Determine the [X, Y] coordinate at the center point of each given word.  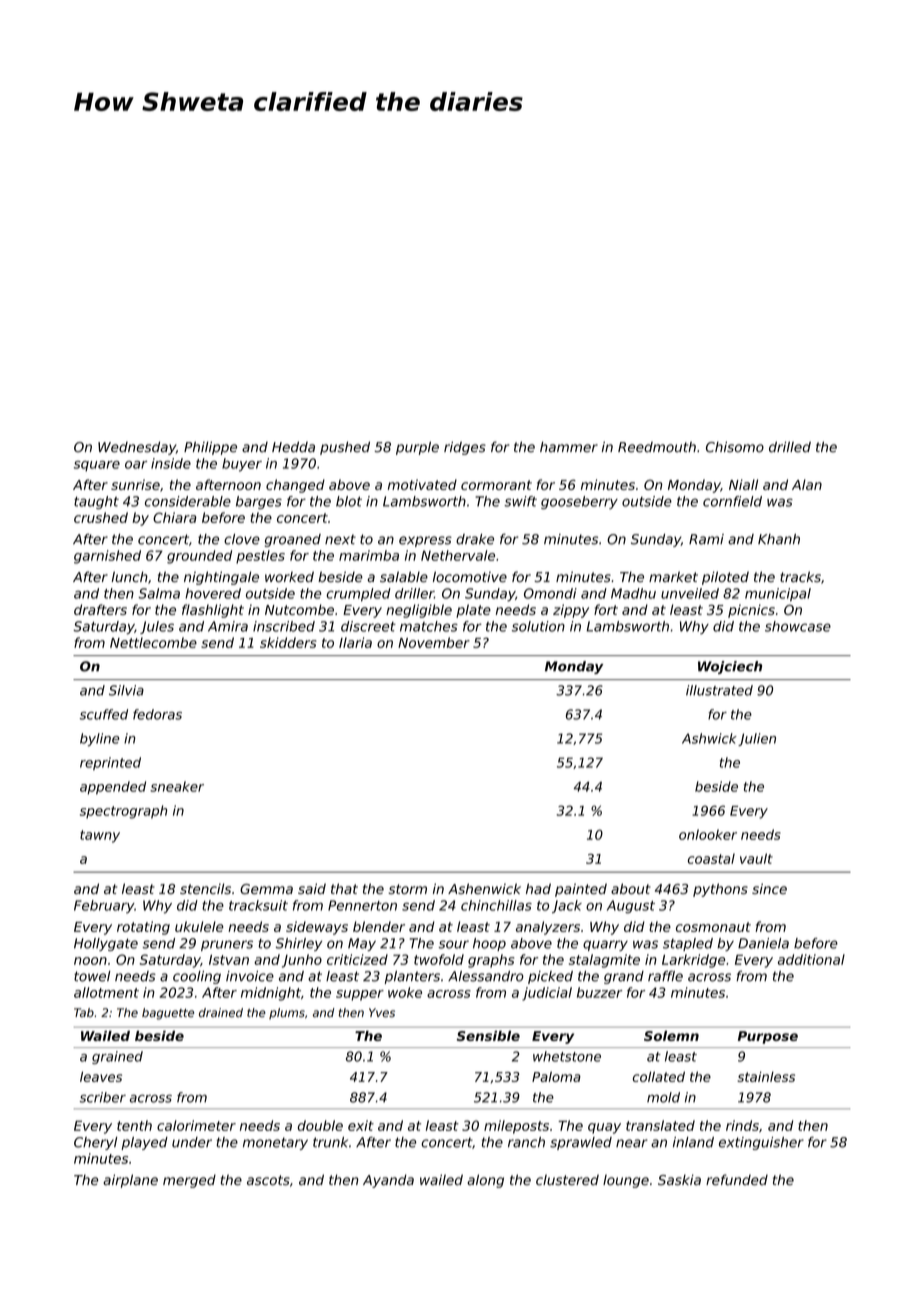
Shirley [299, 944]
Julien [757, 739]
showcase [798, 626]
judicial [547, 994]
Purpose [768, 1037]
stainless [766, 1076]
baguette [168, 1014]
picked [550, 977]
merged [189, 1181]
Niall [743, 484]
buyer [242, 465]
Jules [157, 627]
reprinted [110, 763]
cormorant [496, 485]
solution [538, 626]
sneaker [177, 786]
